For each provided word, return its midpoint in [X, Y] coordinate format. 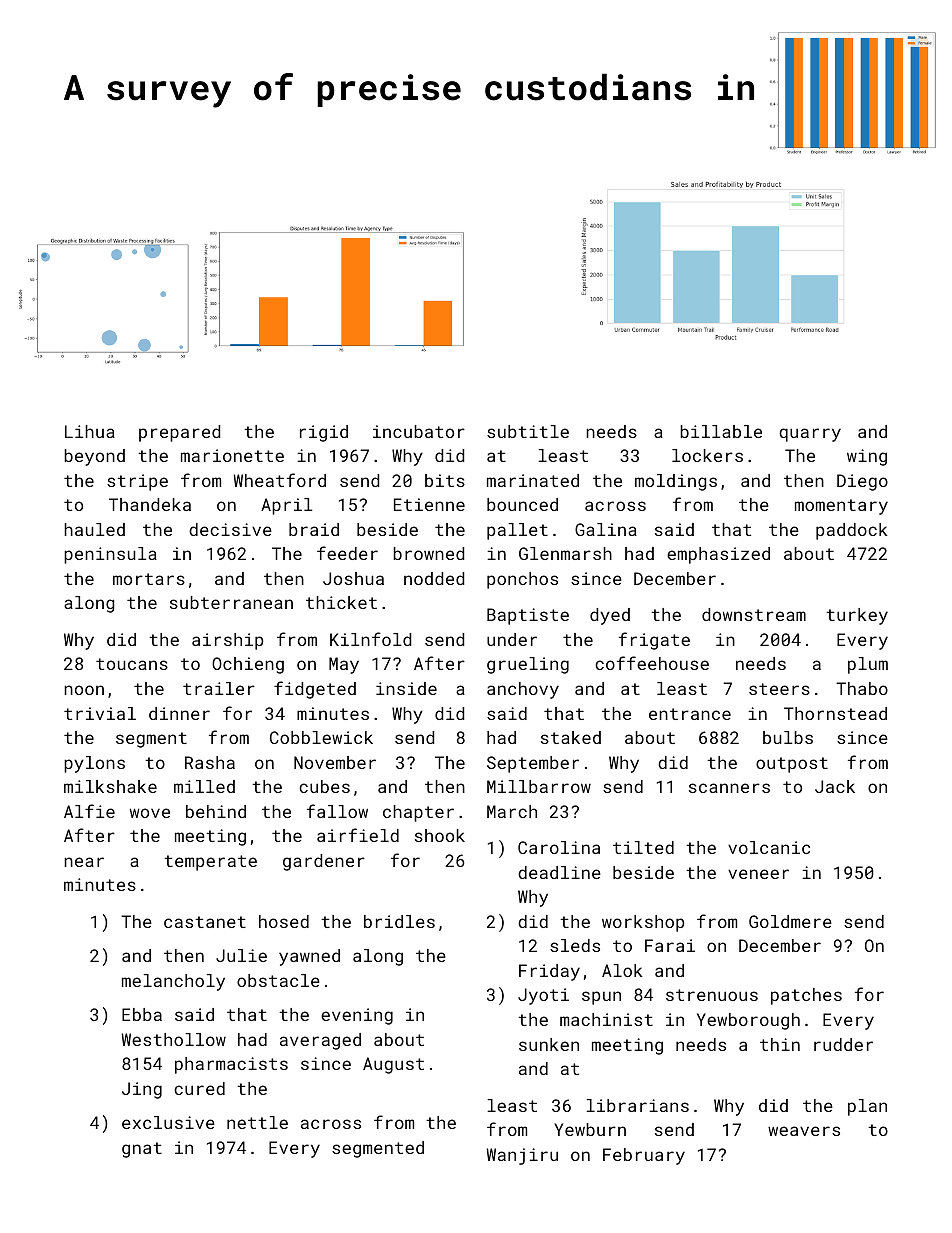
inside [406, 688]
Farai [670, 945]
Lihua [90, 431]
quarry [810, 435]
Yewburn [590, 1129]
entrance [690, 714]
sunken [549, 1044]
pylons [94, 764]
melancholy [173, 982]
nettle [257, 1122]
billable [721, 431]
